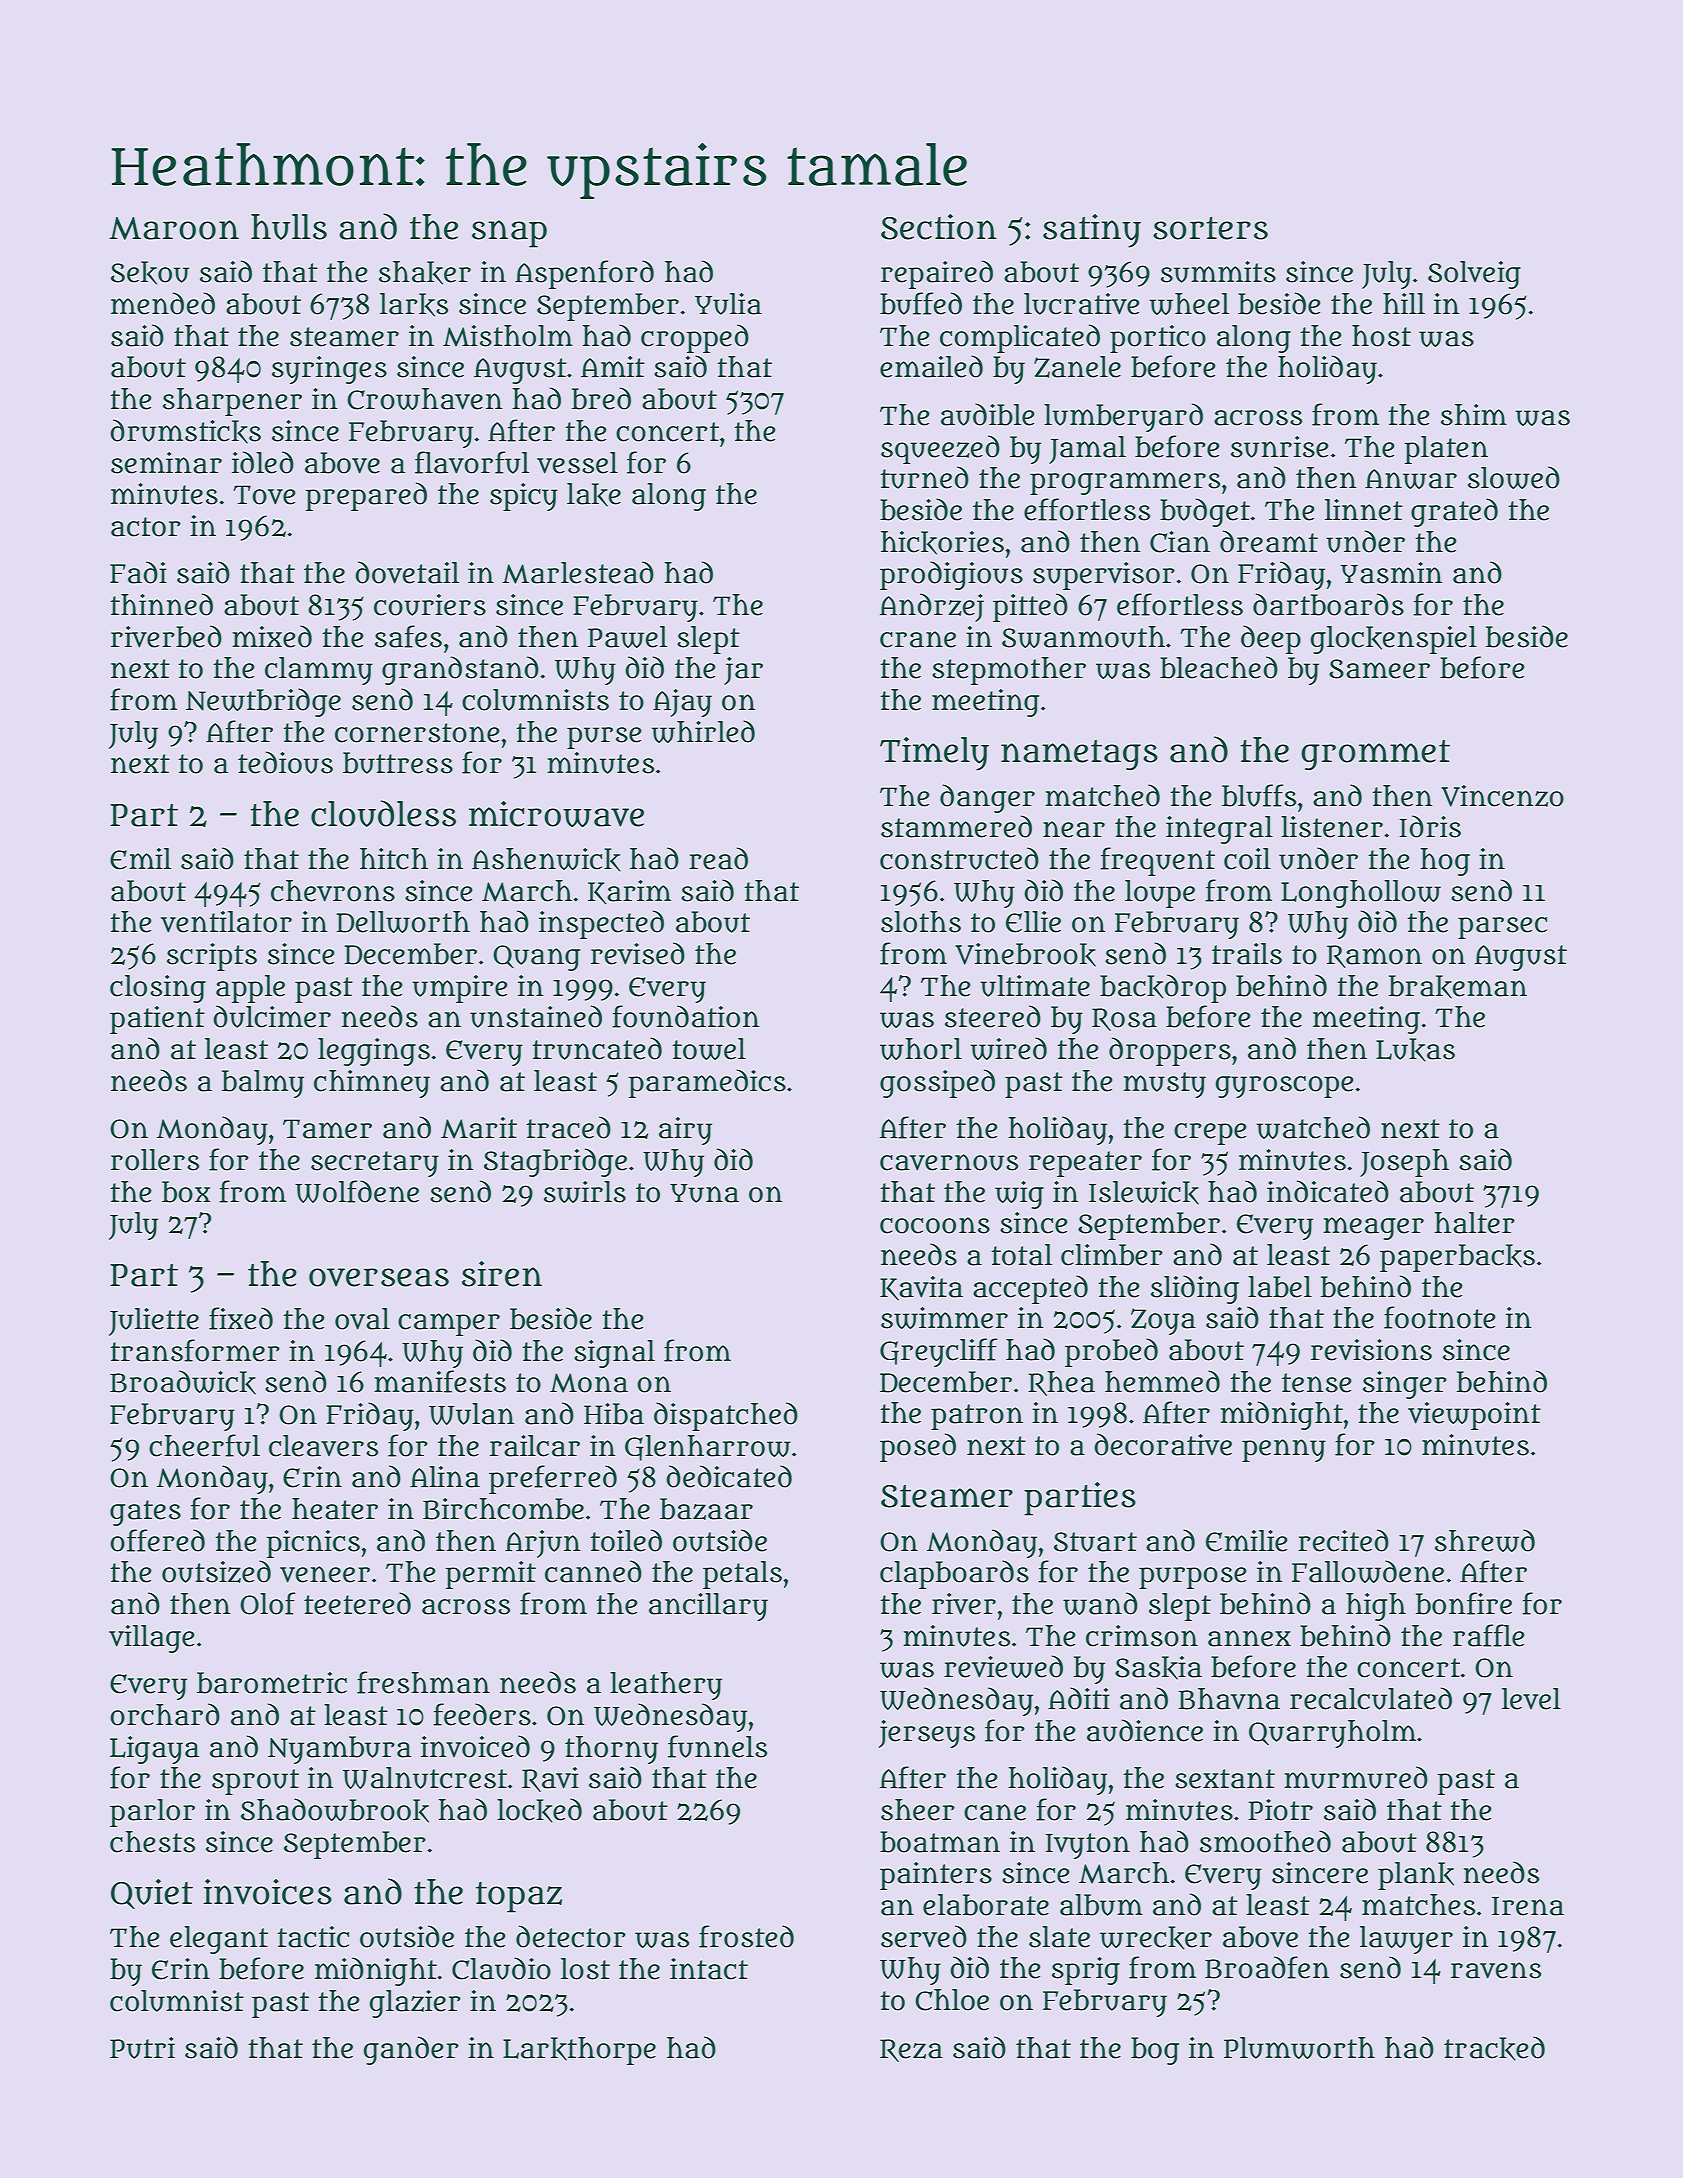 This screenshot has width=1683, height=2178. Describe the element at coordinates (1092, 231) in the screenshot. I see `satiny` at that location.
